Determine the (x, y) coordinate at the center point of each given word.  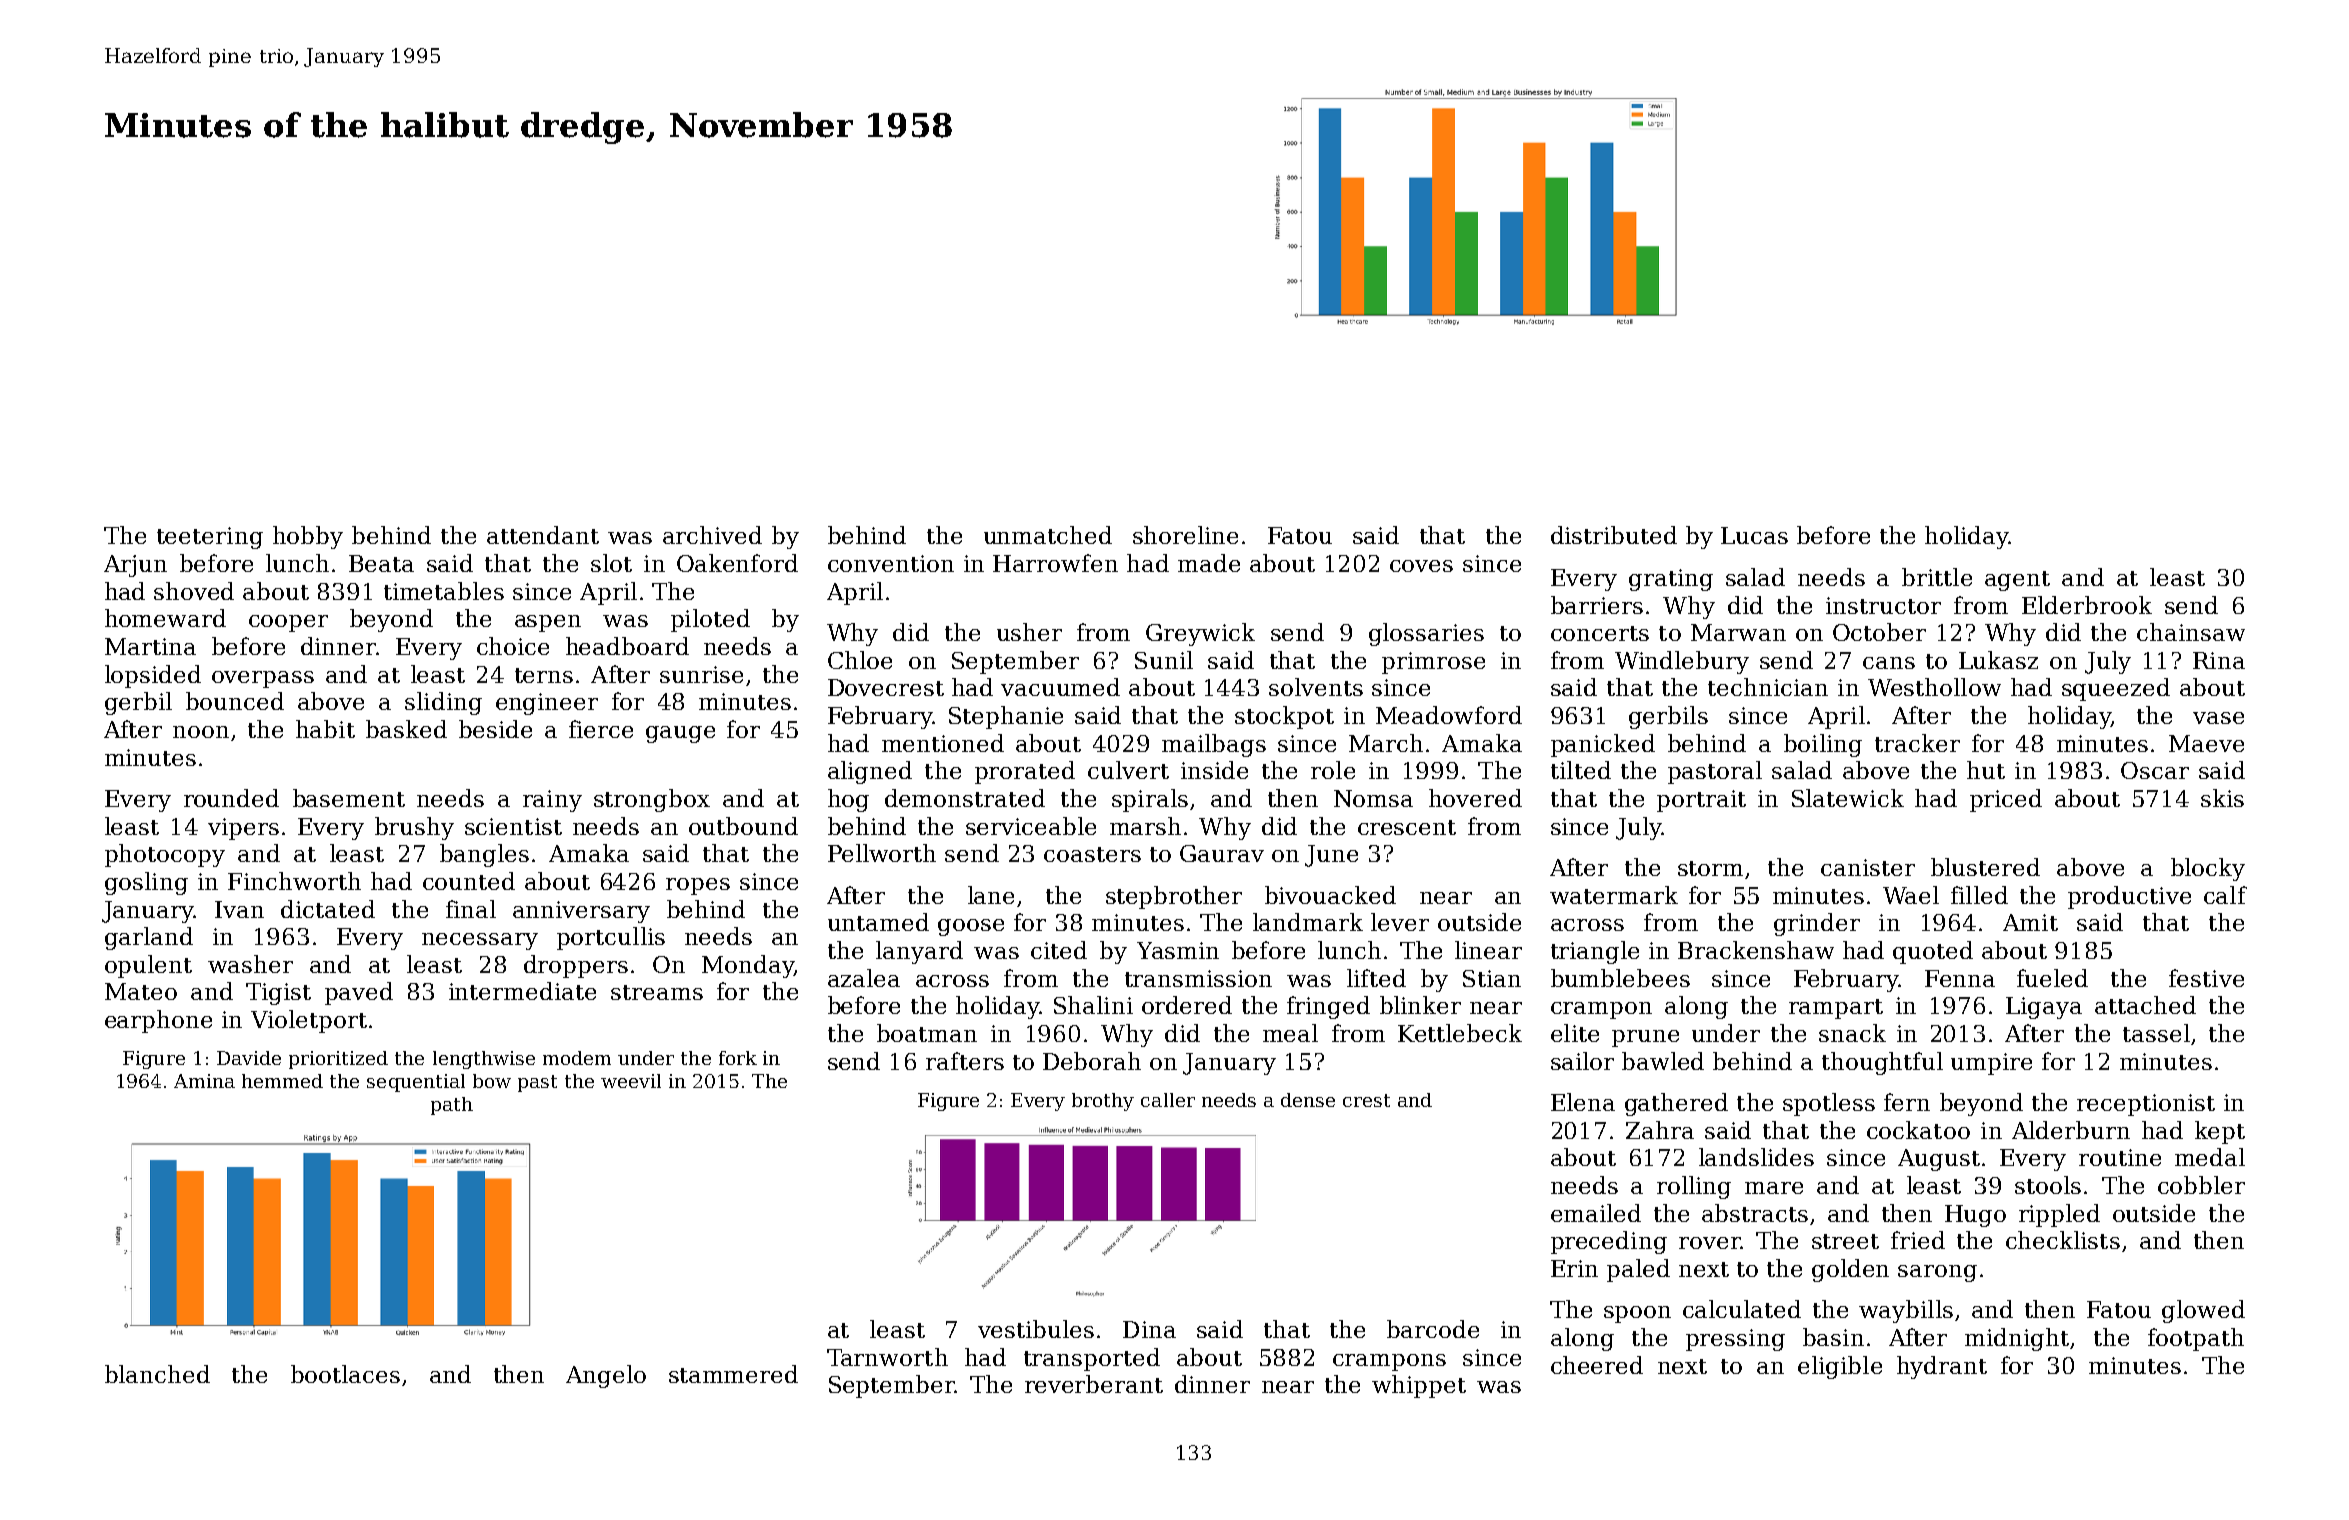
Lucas (1754, 535)
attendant (543, 535)
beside (495, 729)
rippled (2059, 1215)
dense (1308, 1100)
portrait (1701, 801)
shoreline (1185, 535)
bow (492, 1081)
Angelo (606, 1376)
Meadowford (1449, 715)
